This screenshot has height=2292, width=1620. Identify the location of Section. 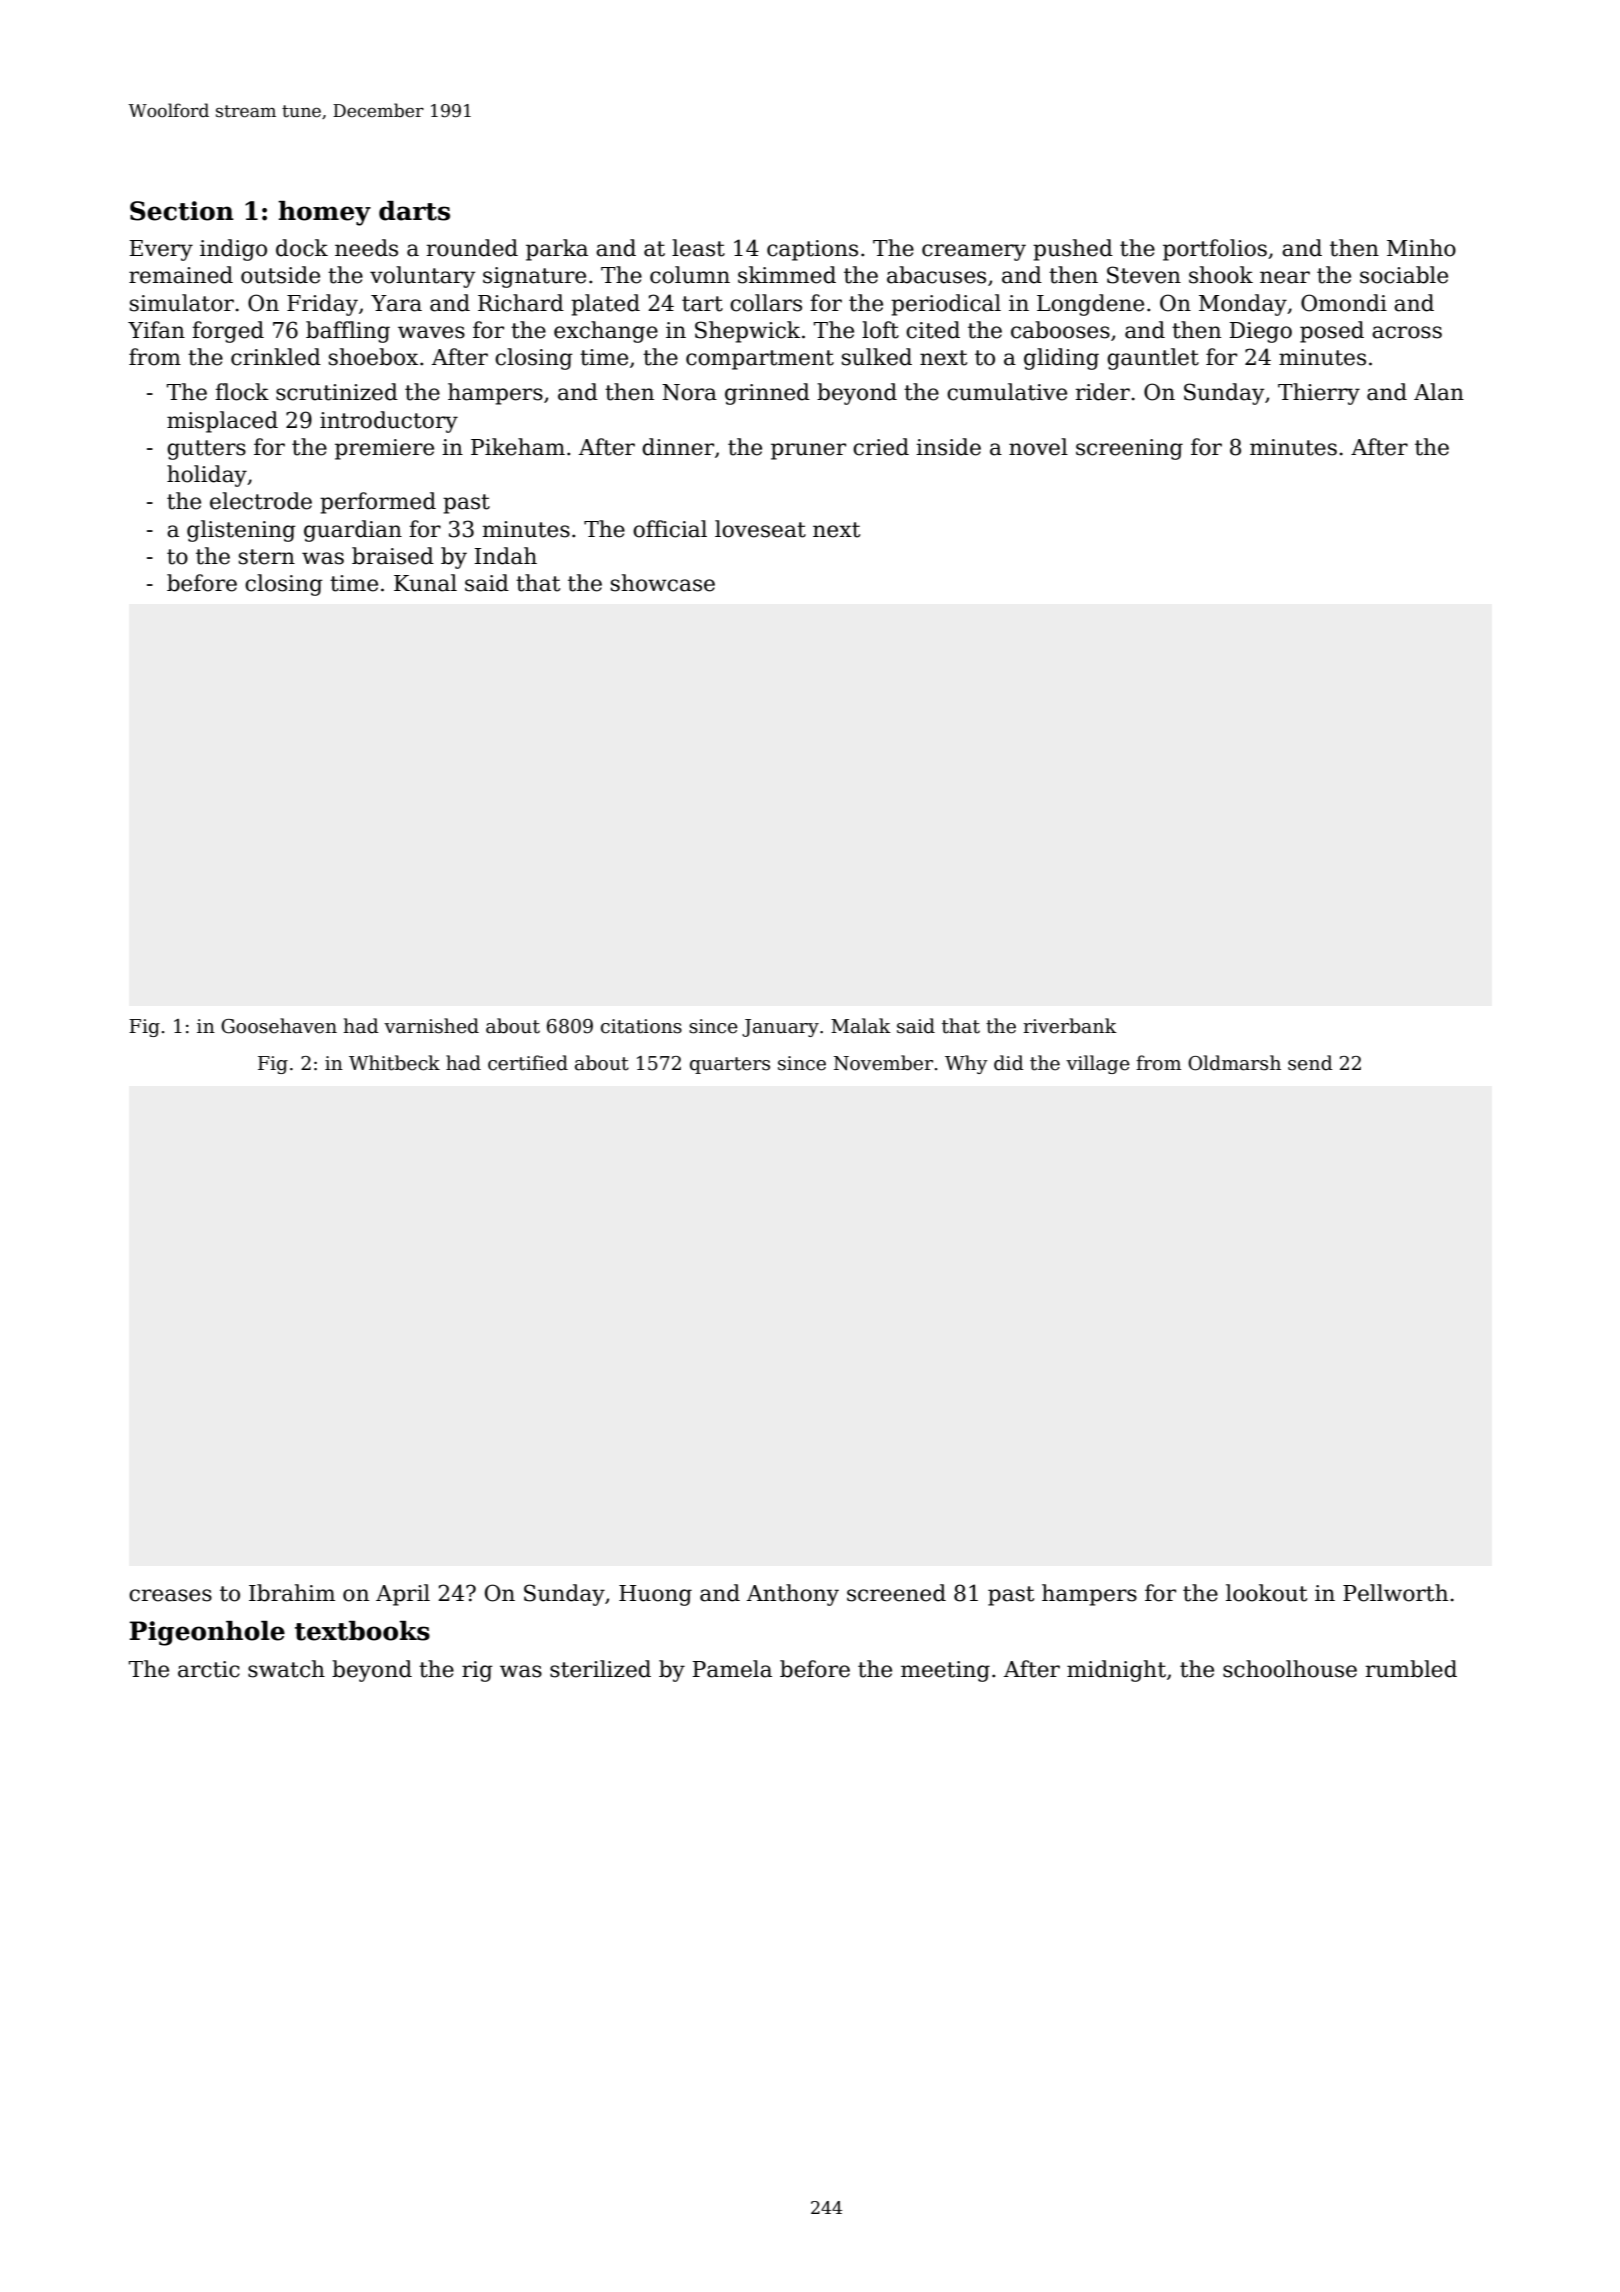
(182, 211).
